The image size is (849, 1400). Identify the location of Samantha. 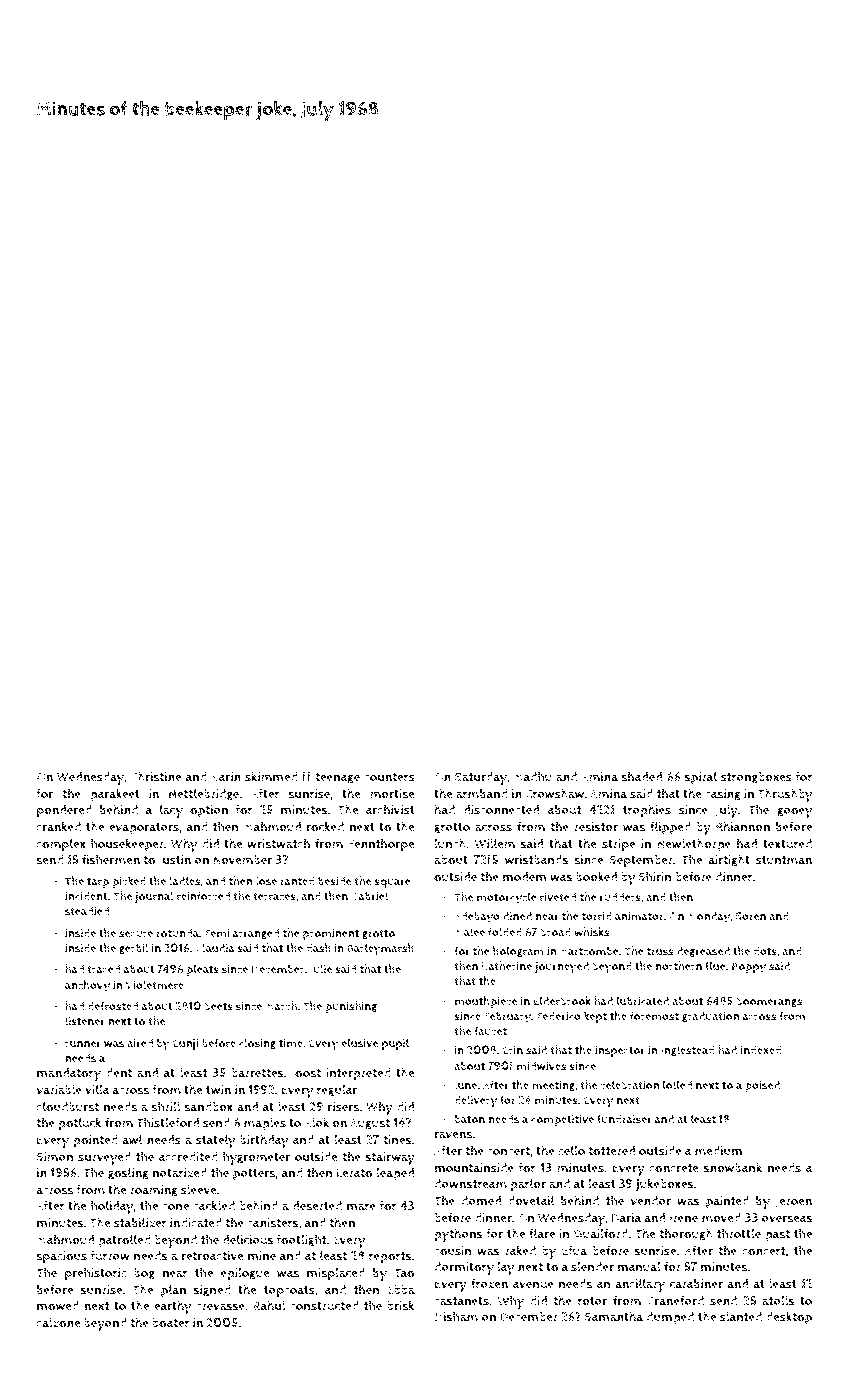
(614, 1316).
